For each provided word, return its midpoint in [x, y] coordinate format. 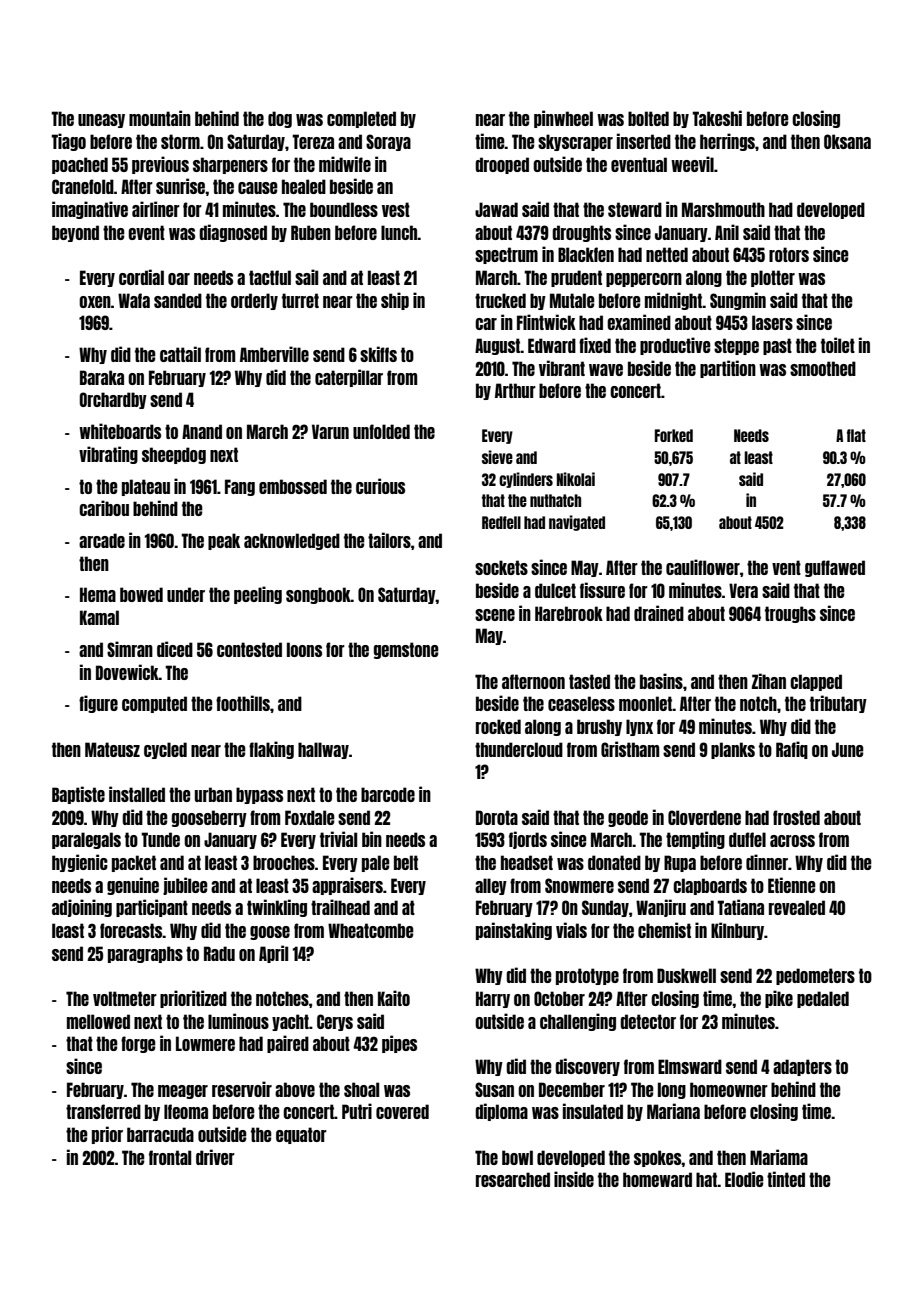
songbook [318, 595]
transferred [103, 1111]
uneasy [101, 121]
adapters [802, 1067]
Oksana [847, 141]
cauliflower [703, 567]
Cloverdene [704, 817]
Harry [493, 999]
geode [628, 818]
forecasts [131, 930]
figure [98, 704]
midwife [345, 164]
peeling [258, 595]
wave [606, 370]
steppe [736, 346]
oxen [95, 302]
